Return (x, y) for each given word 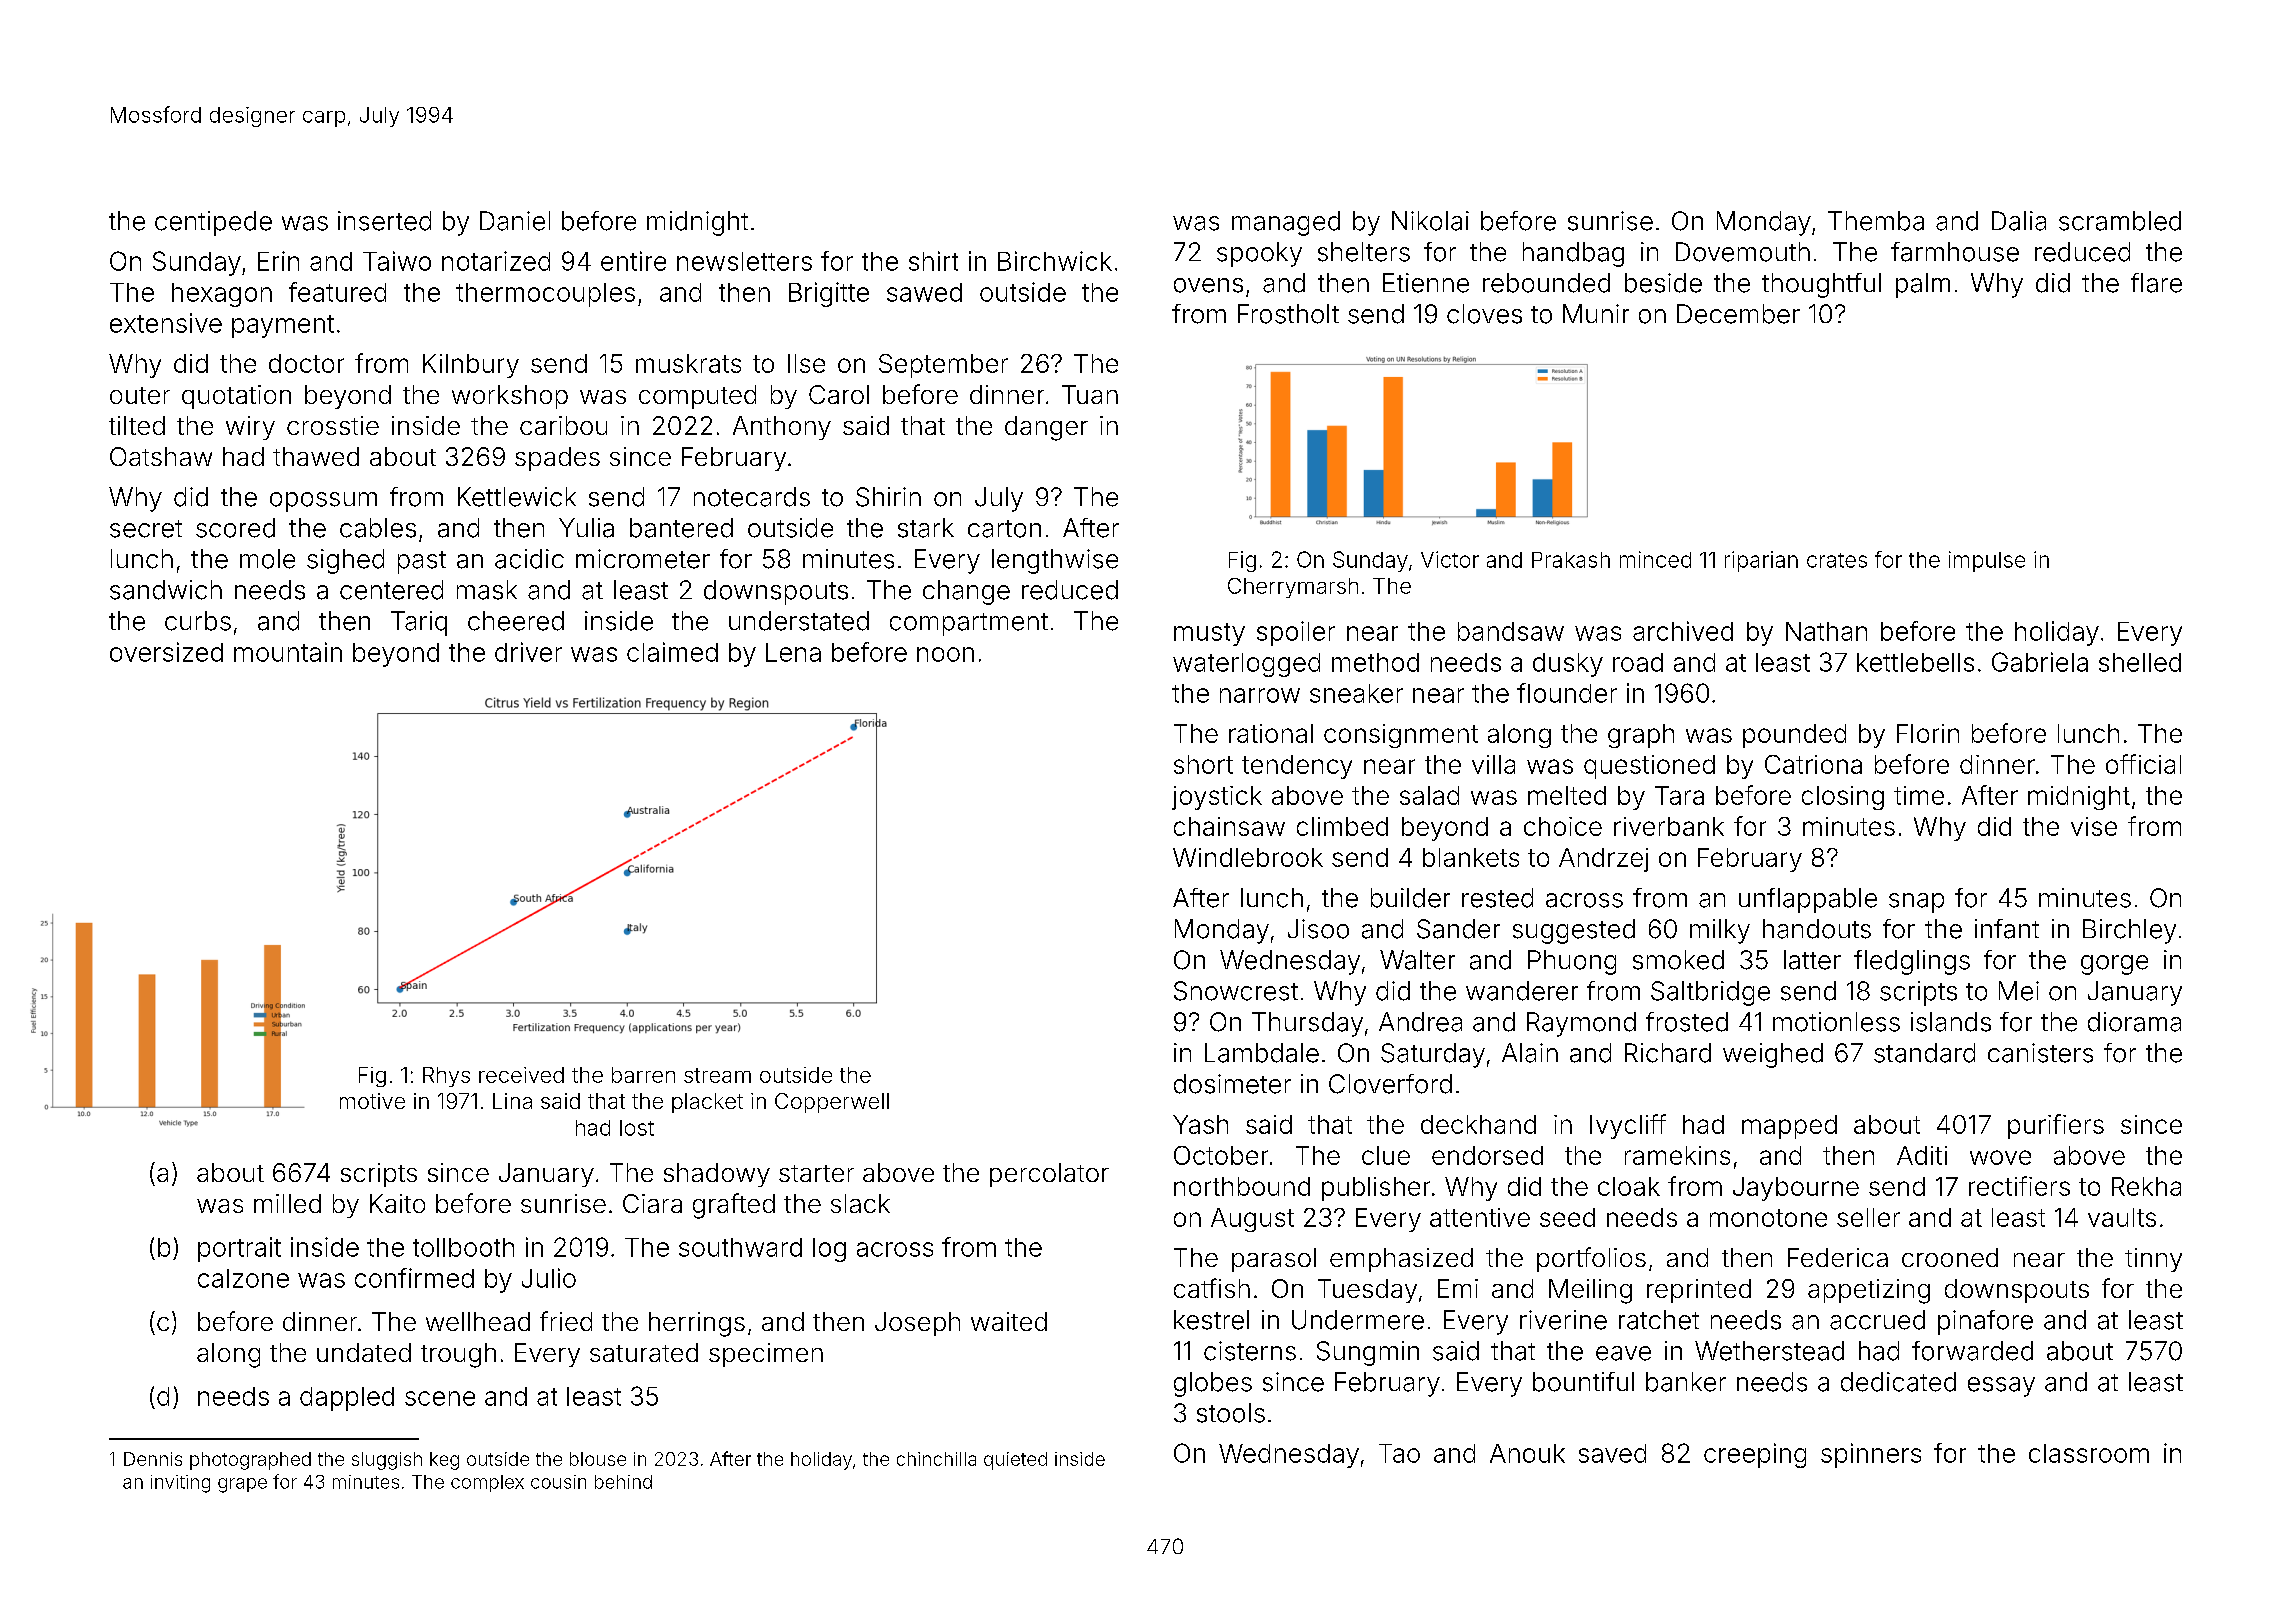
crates (1837, 560)
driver (528, 652)
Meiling (1590, 1291)
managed (1286, 223)
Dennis (153, 1459)
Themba (1876, 221)
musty (1209, 634)
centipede (213, 223)
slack (860, 1203)
